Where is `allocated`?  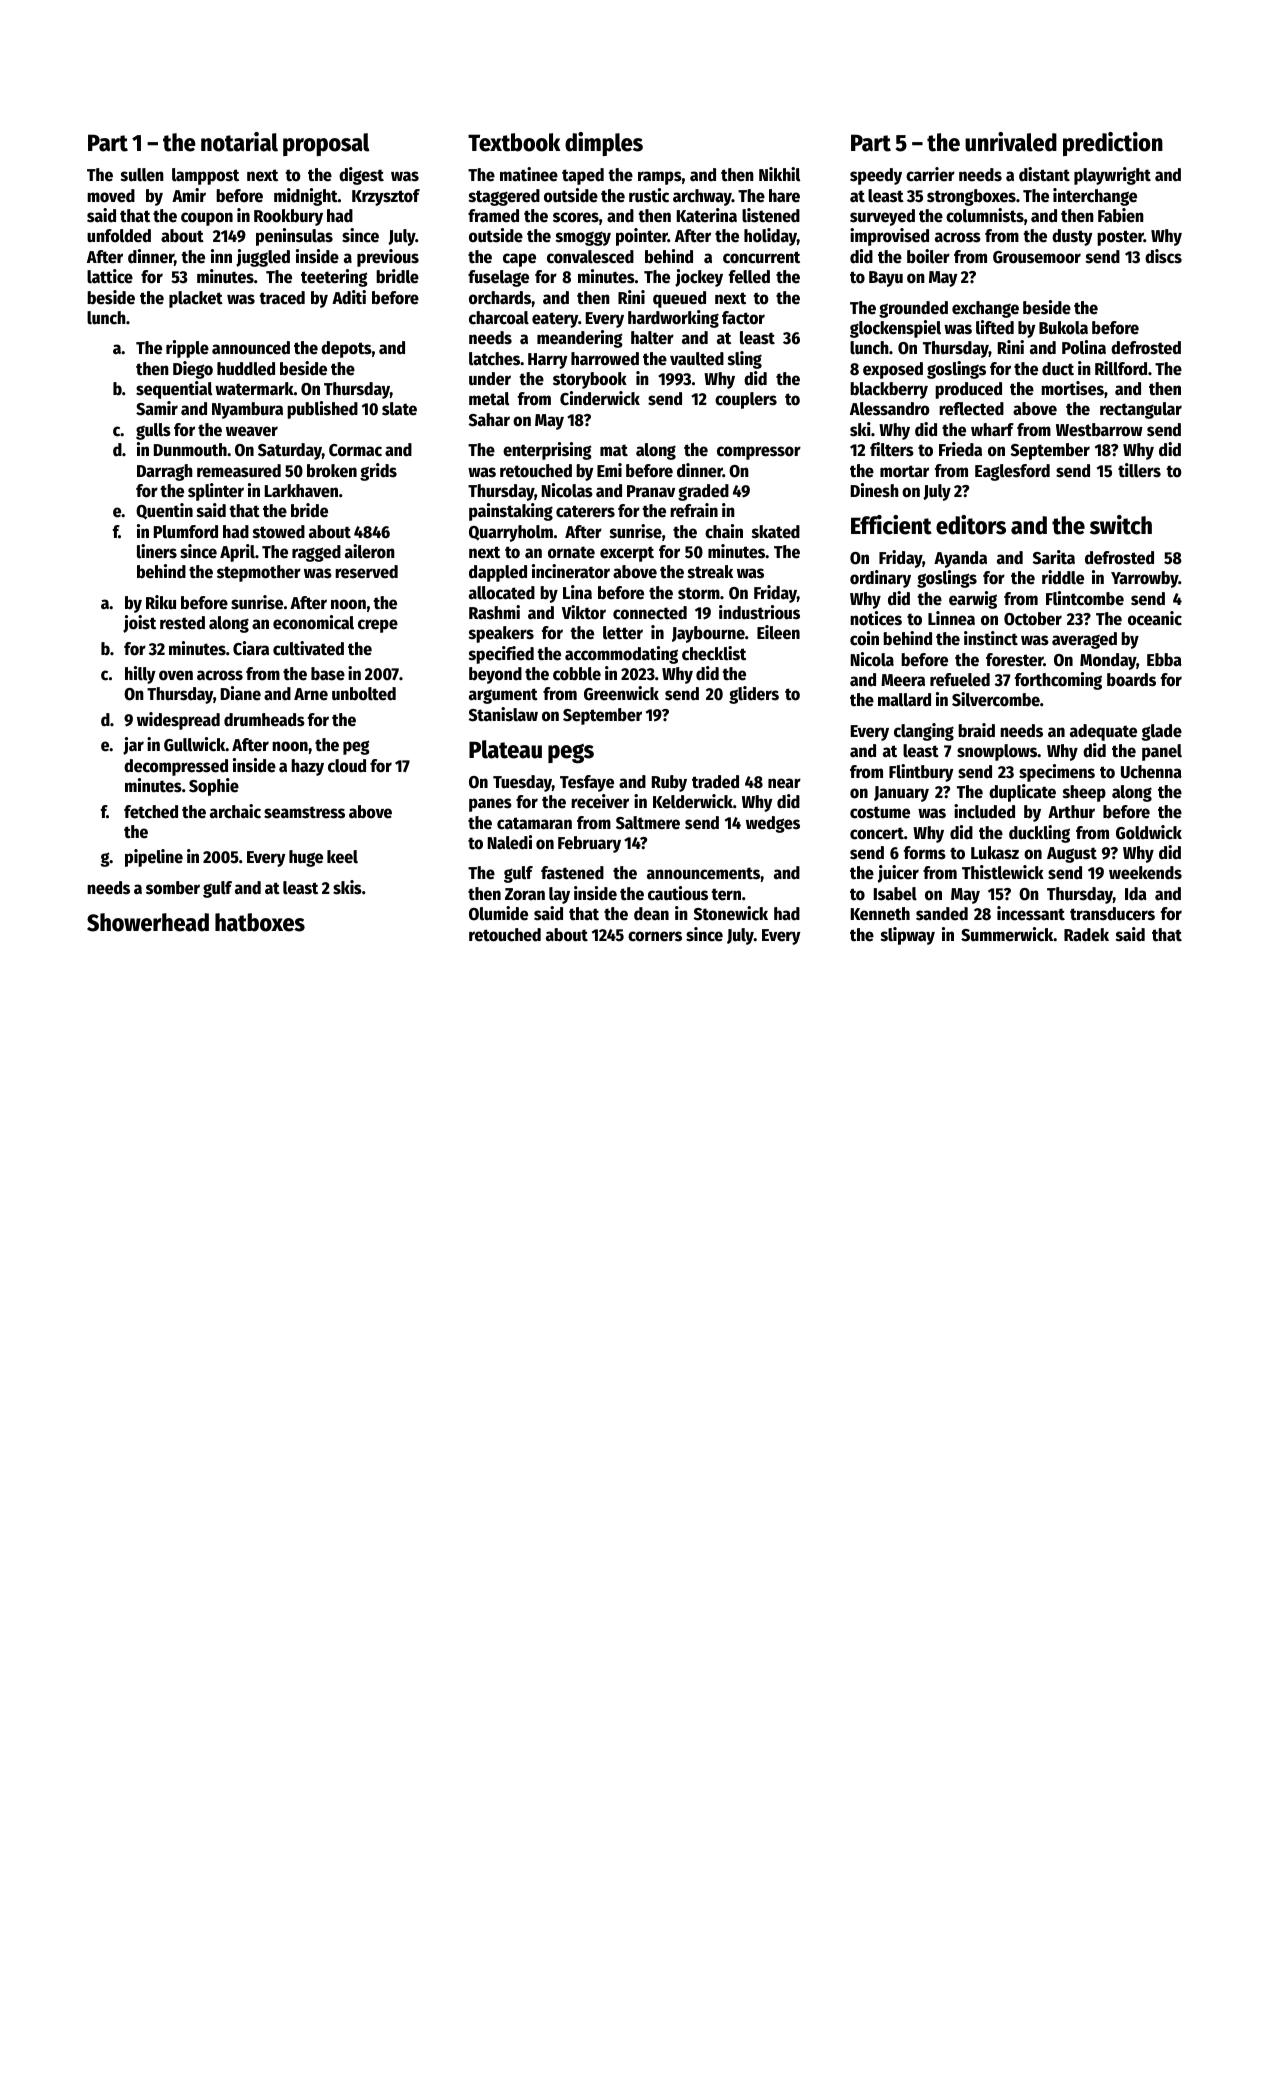
allocated is located at coordinates (502, 593).
